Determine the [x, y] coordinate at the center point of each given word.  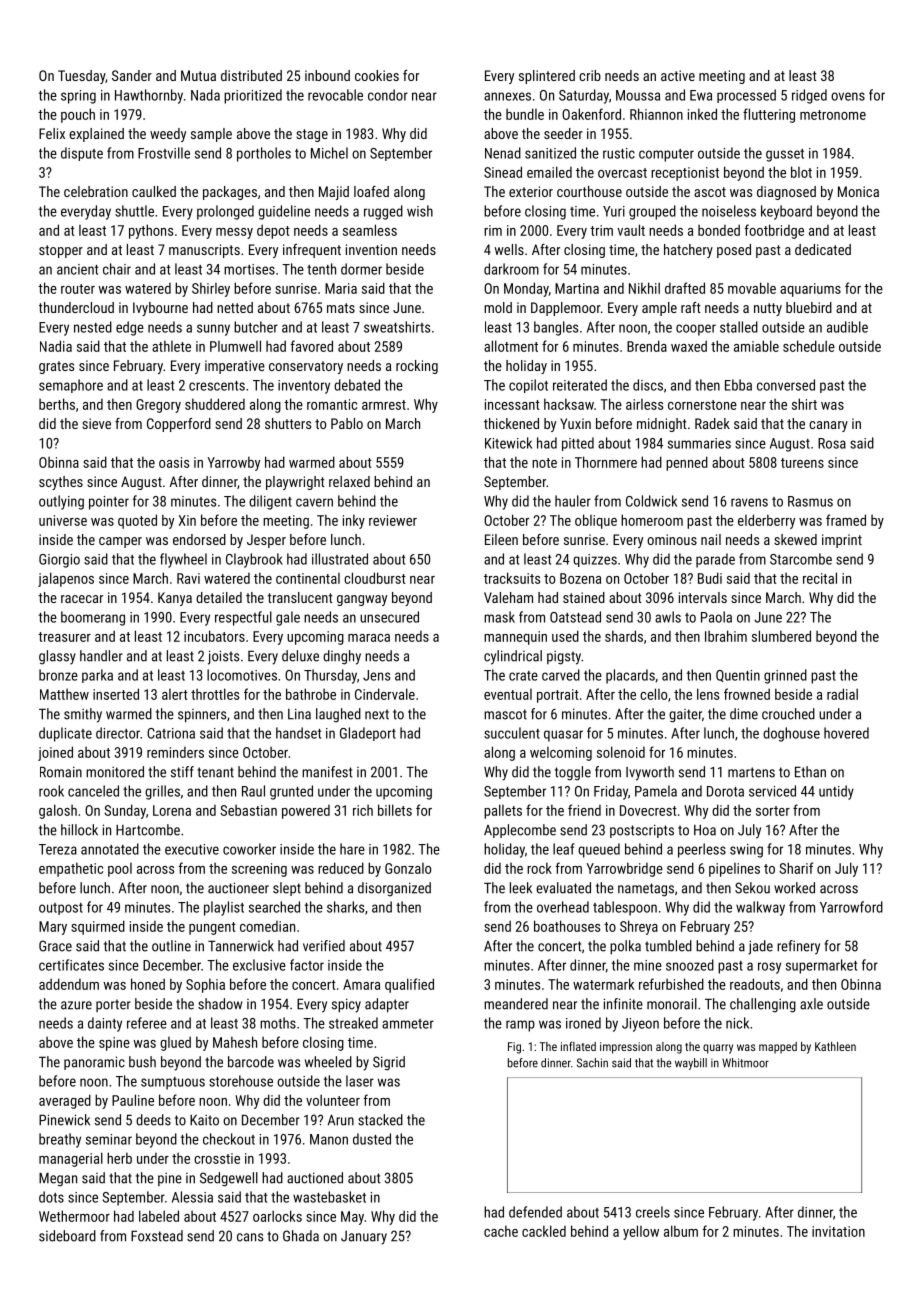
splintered [547, 77]
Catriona [171, 733]
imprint [842, 541]
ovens [848, 96]
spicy [346, 1005]
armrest [384, 405]
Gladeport [368, 734]
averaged [65, 1101]
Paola [716, 617]
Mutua [198, 75]
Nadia [56, 346]
